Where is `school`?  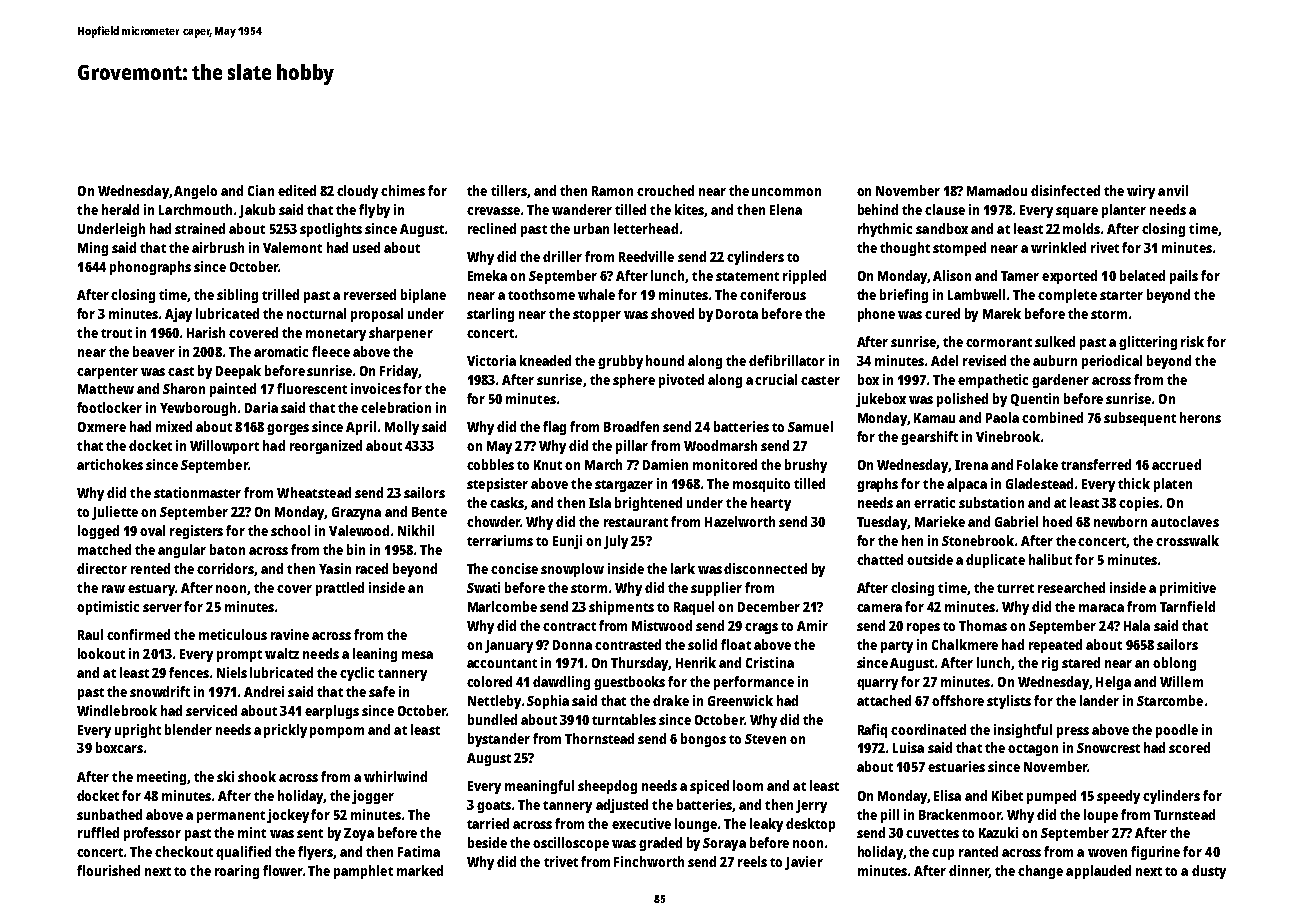 school is located at coordinates (290, 530).
